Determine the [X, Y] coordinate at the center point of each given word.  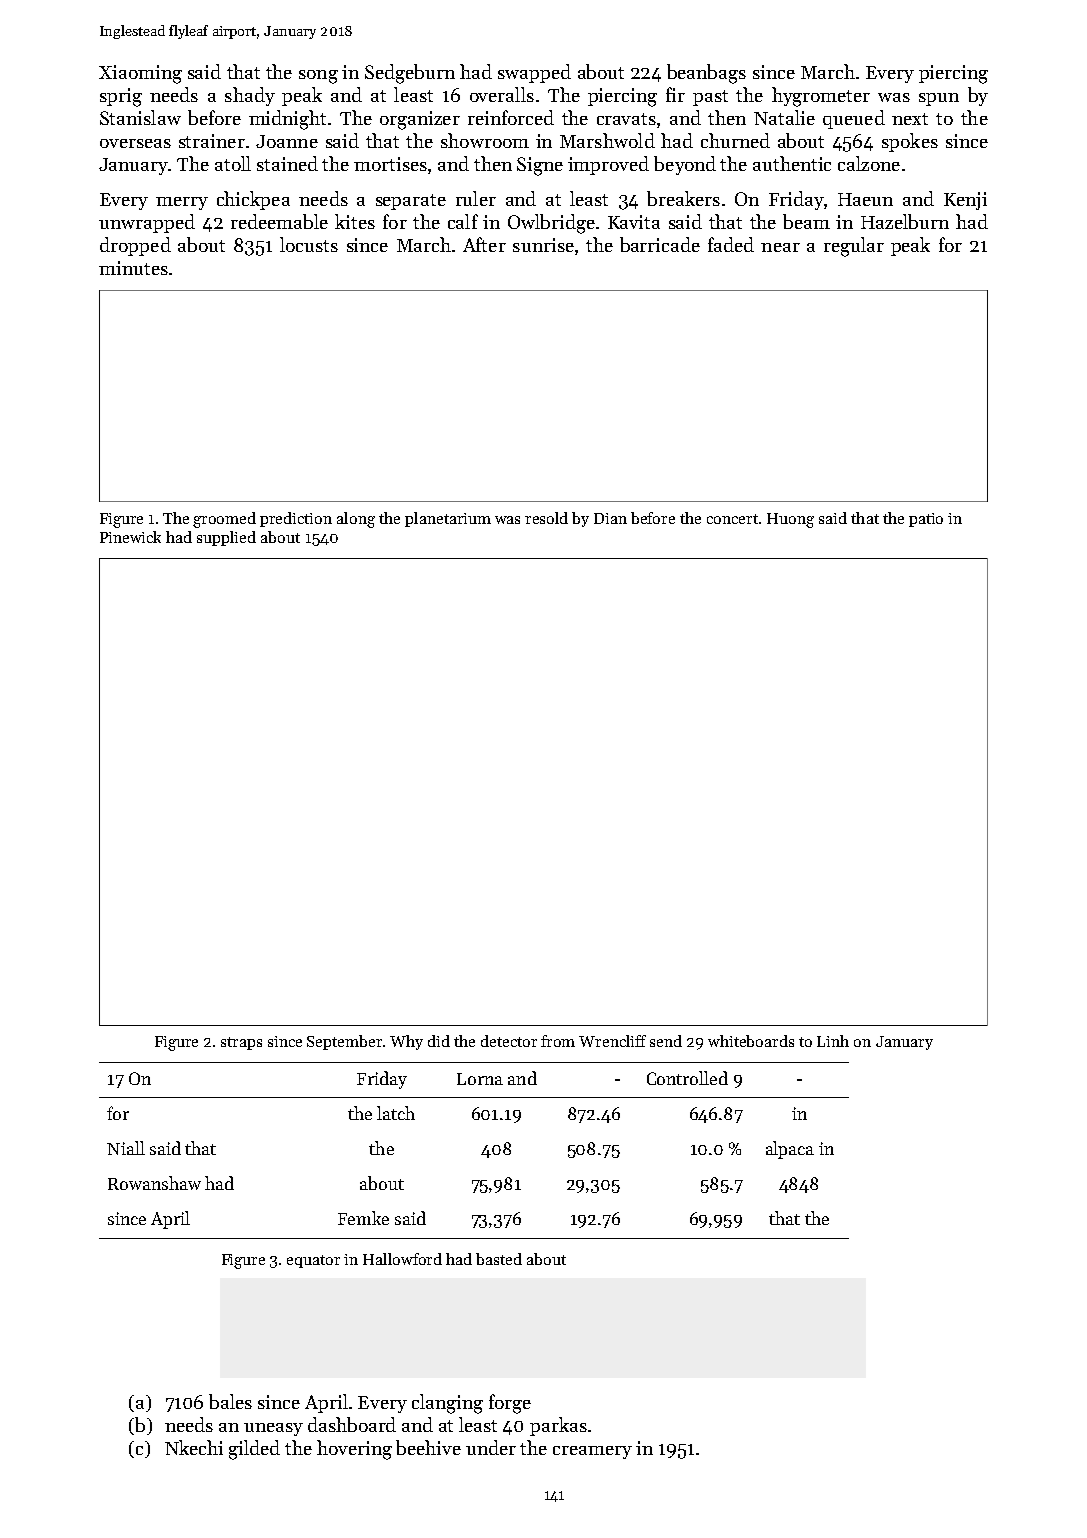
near [780, 247]
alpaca [790, 1150]
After [484, 244]
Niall [126, 1148]
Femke [363, 1218]
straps [241, 1043]
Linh [833, 1041]
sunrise [543, 245]
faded [731, 244]
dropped [135, 246]
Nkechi [194, 1447]
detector [509, 1041]
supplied [226, 538]
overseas [135, 143]
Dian [610, 518]
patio [926, 520]
